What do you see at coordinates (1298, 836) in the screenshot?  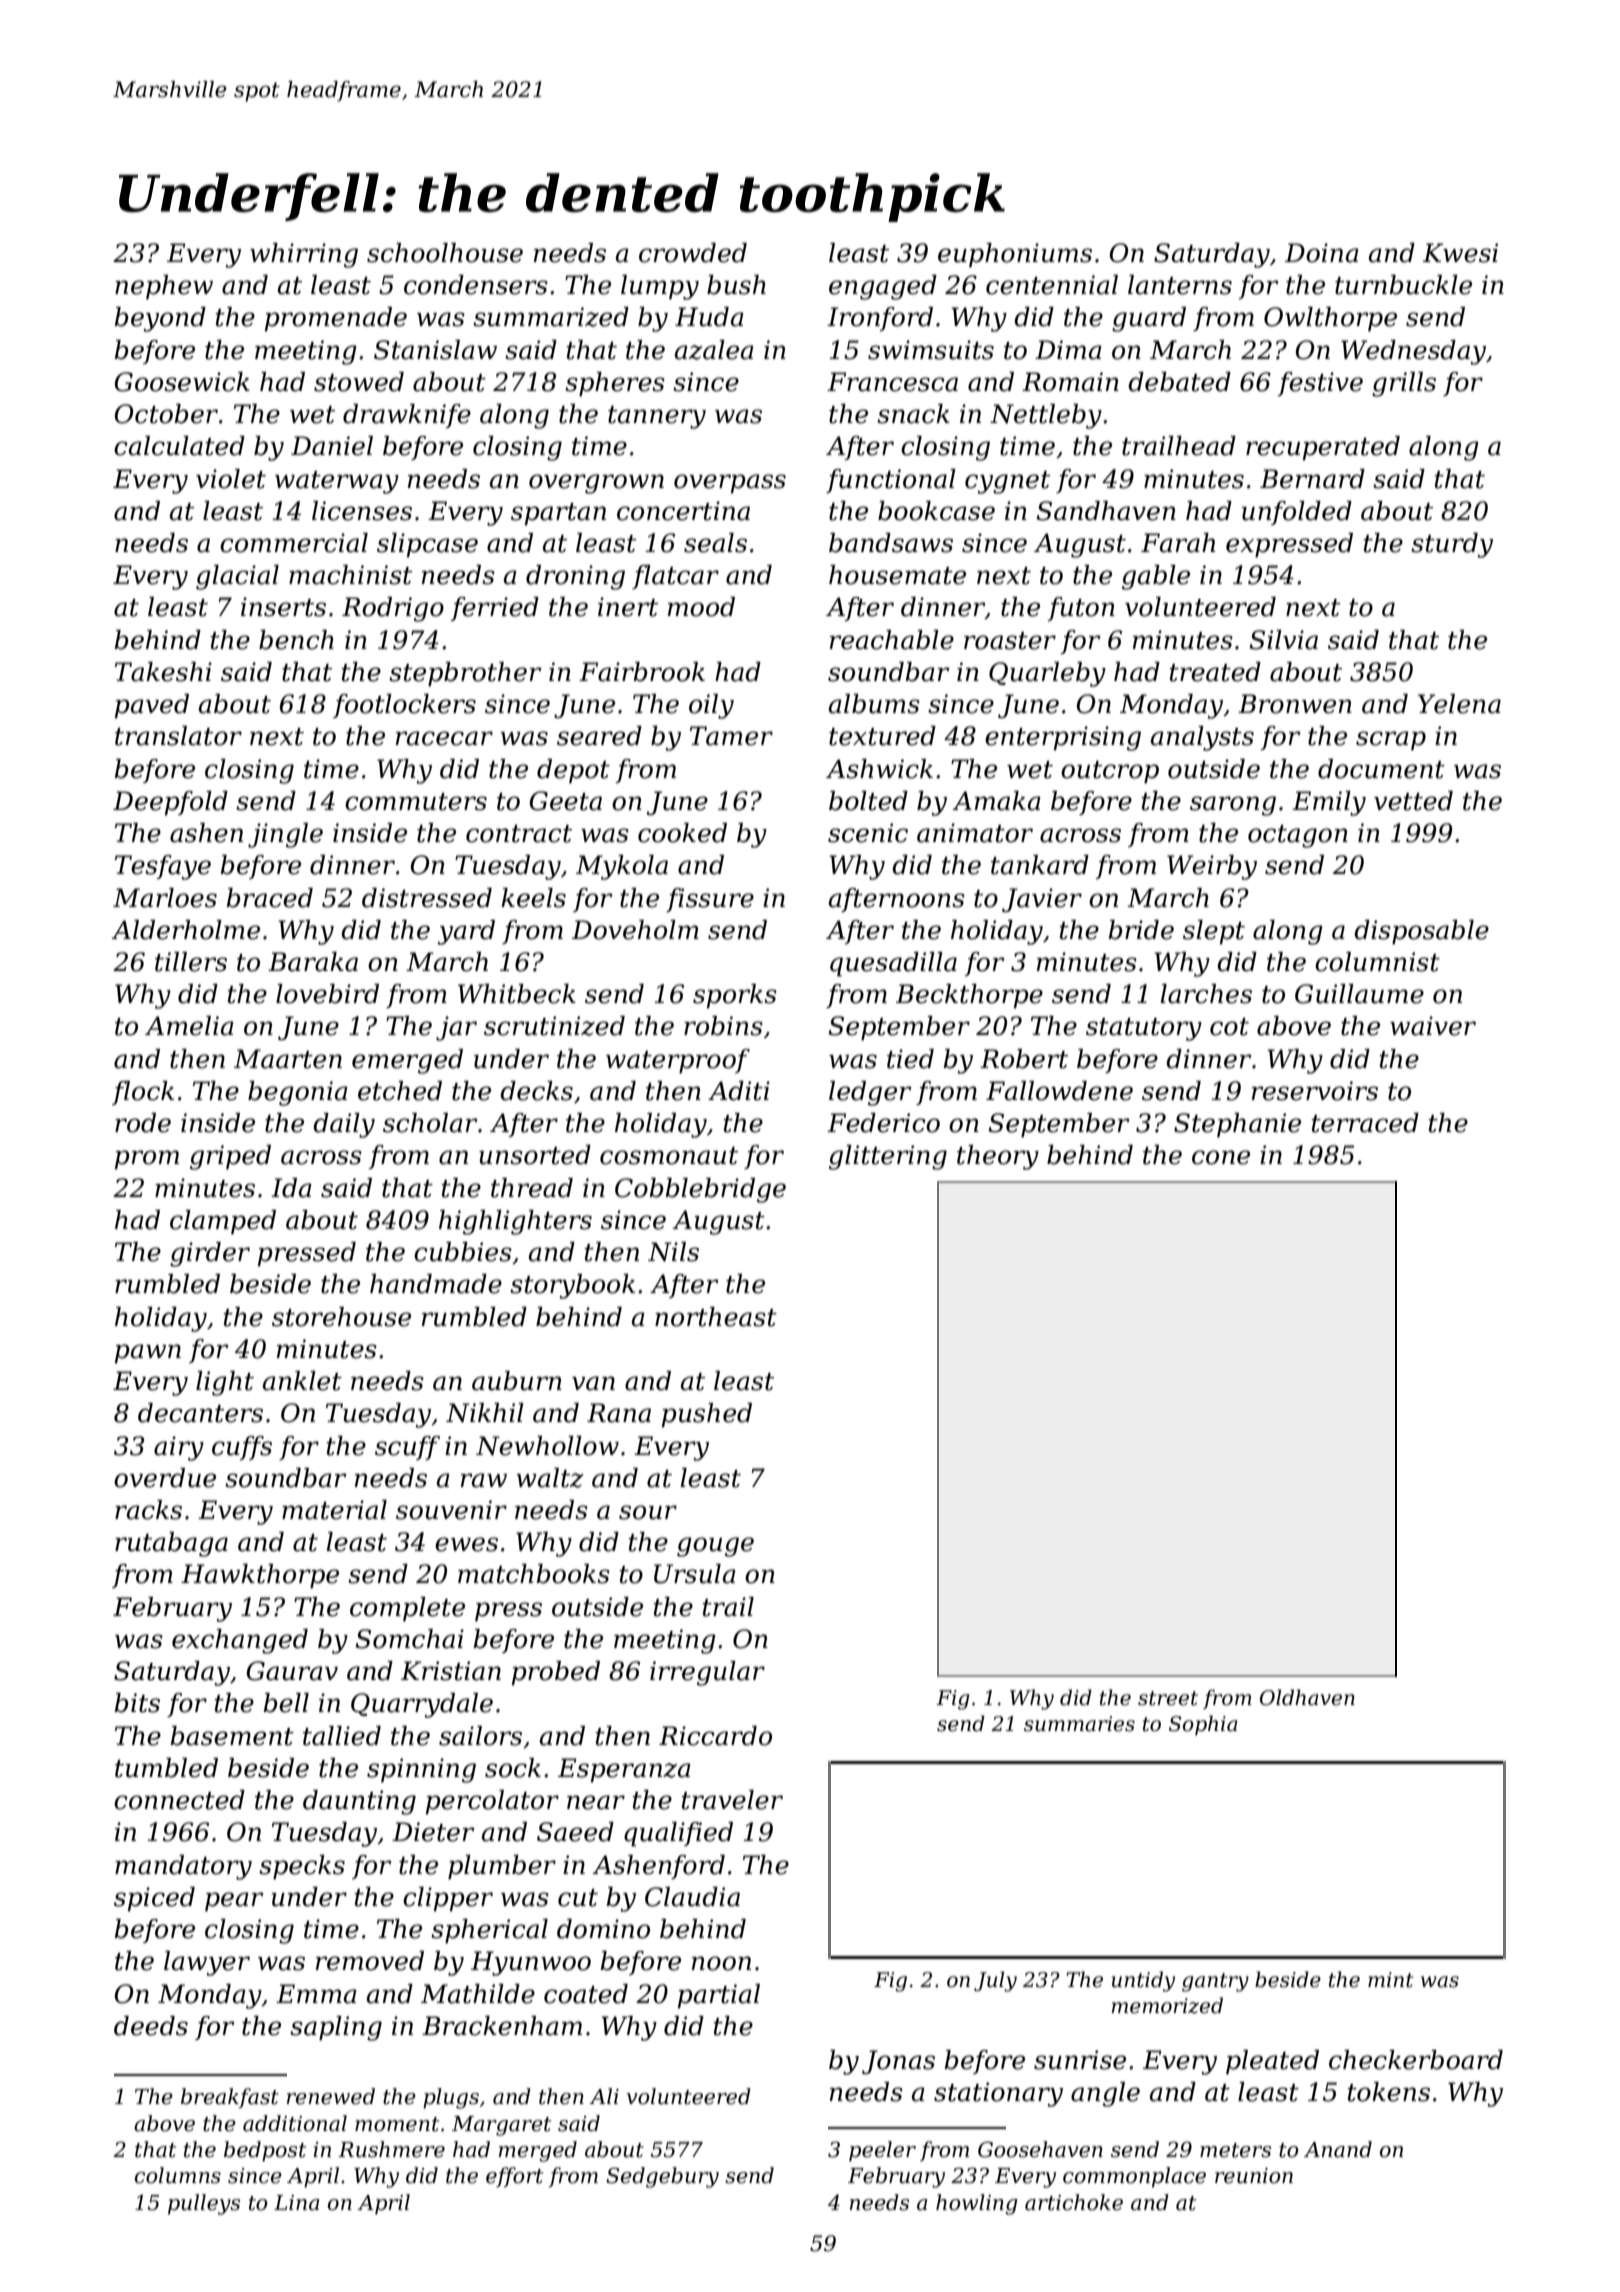 I see `octagon` at bounding box center [1298, 836].
